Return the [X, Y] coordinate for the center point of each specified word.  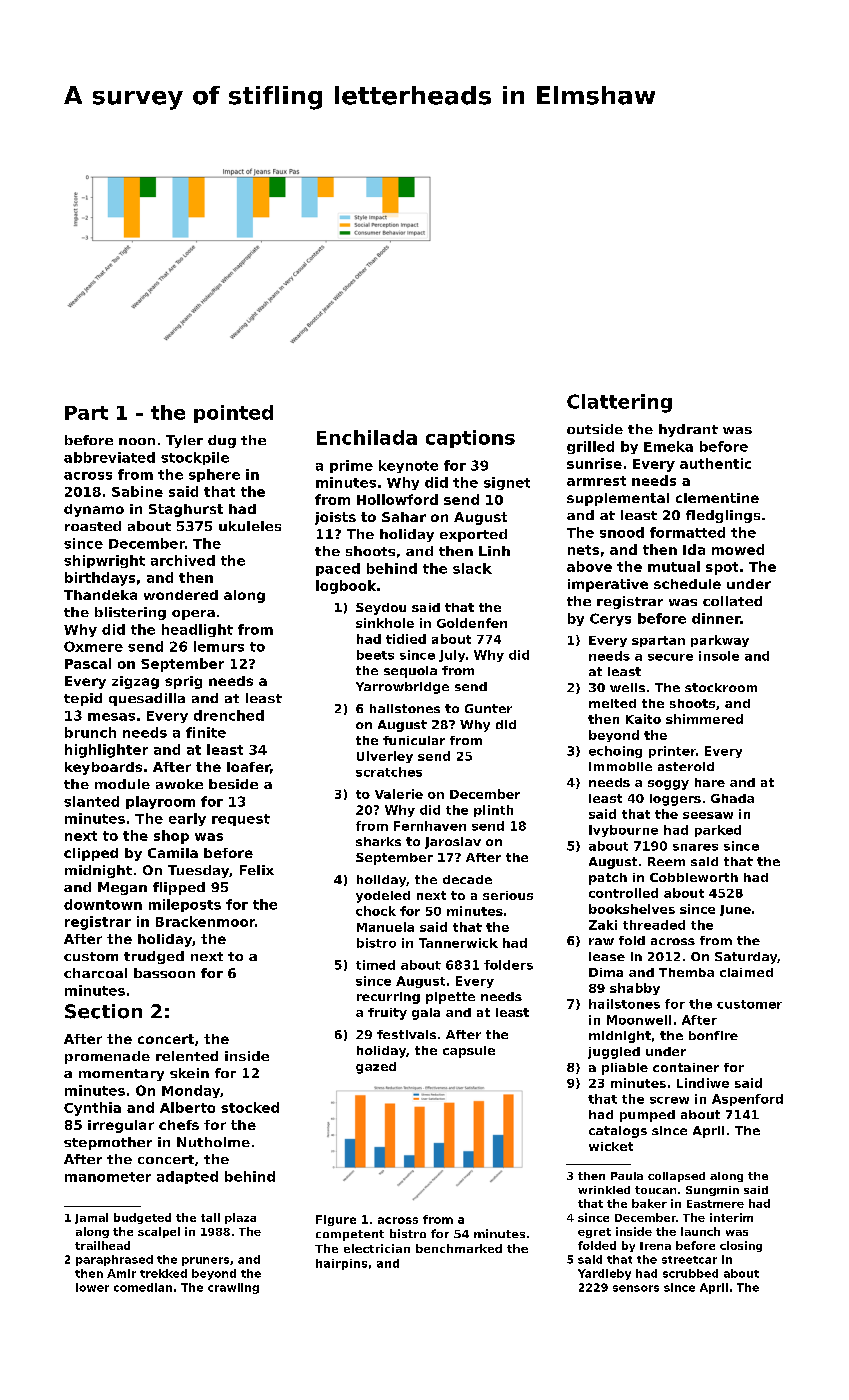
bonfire [713, 1035]
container [686, 1067]
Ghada [732, 798]
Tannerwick [458, 943]
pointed [233, 414]
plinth [493, 811]
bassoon [164, 973]
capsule [469, 1052]
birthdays [100, 579]
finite [206, 732]
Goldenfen [472, 623]
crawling [233, 1288]
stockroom [721, 687]
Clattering [619, 403]
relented [187, 1056]
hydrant [688, 430]
